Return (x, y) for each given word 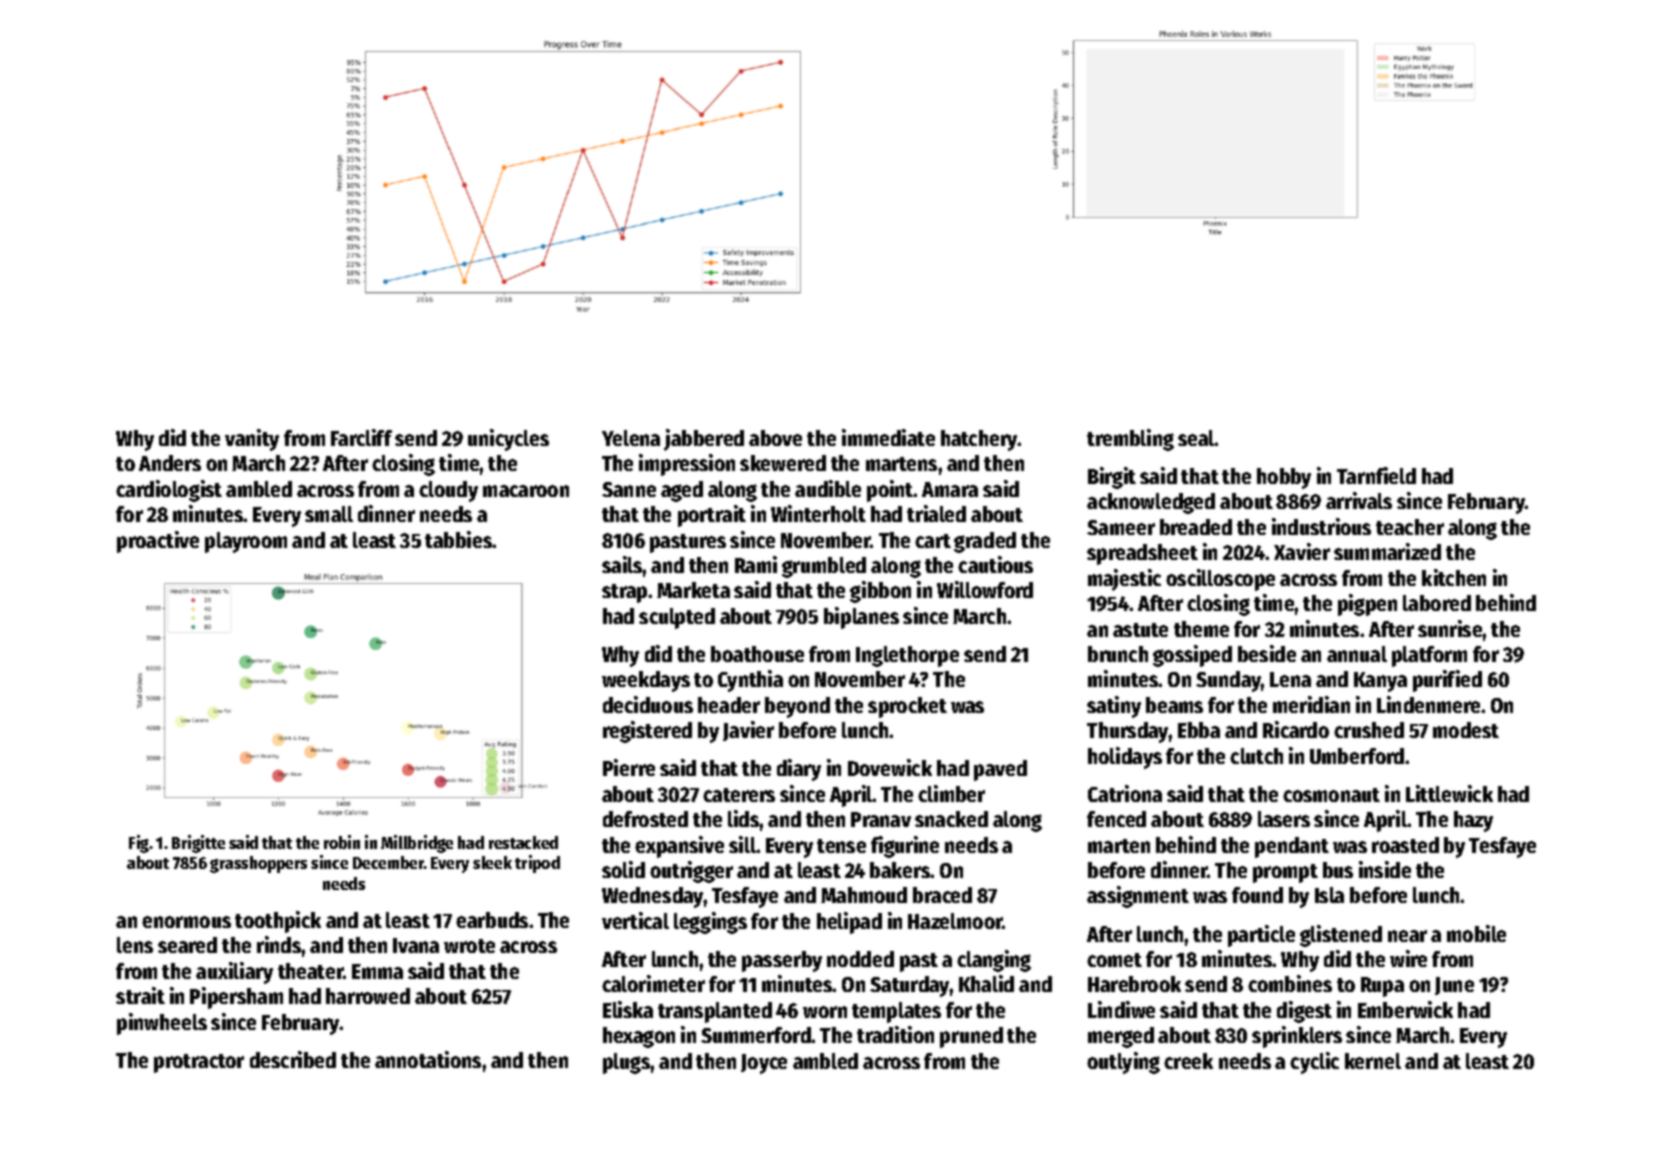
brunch (1118, 654)
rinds (279, 944)
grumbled (824, 567)
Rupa (1382, 987)
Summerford (756, 1035)
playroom (246, 542)
